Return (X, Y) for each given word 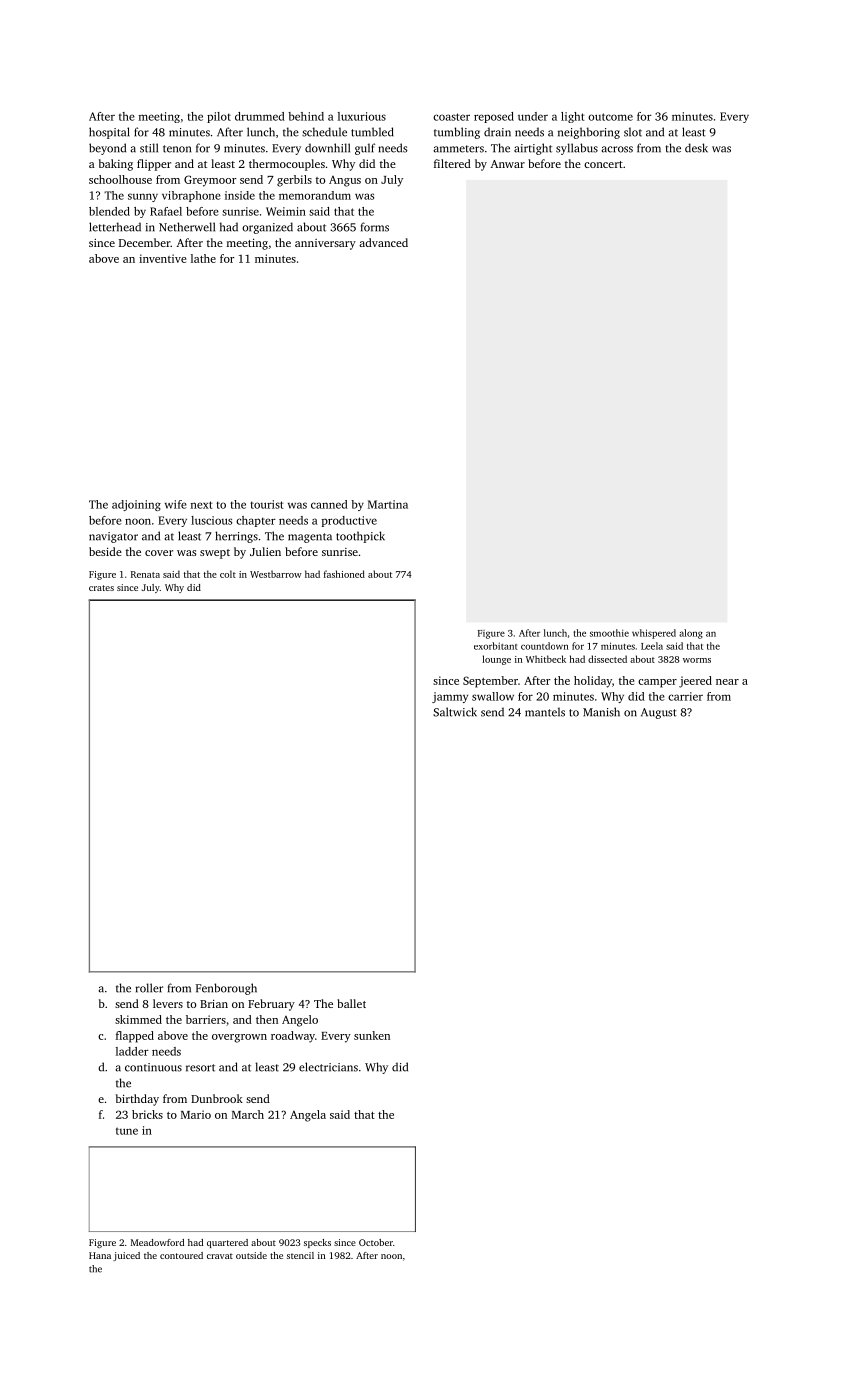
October (376, 1242)
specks (317, 1243)
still (149, 148)
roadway (293, 1037)
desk (696, 148)
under (533, 116)
